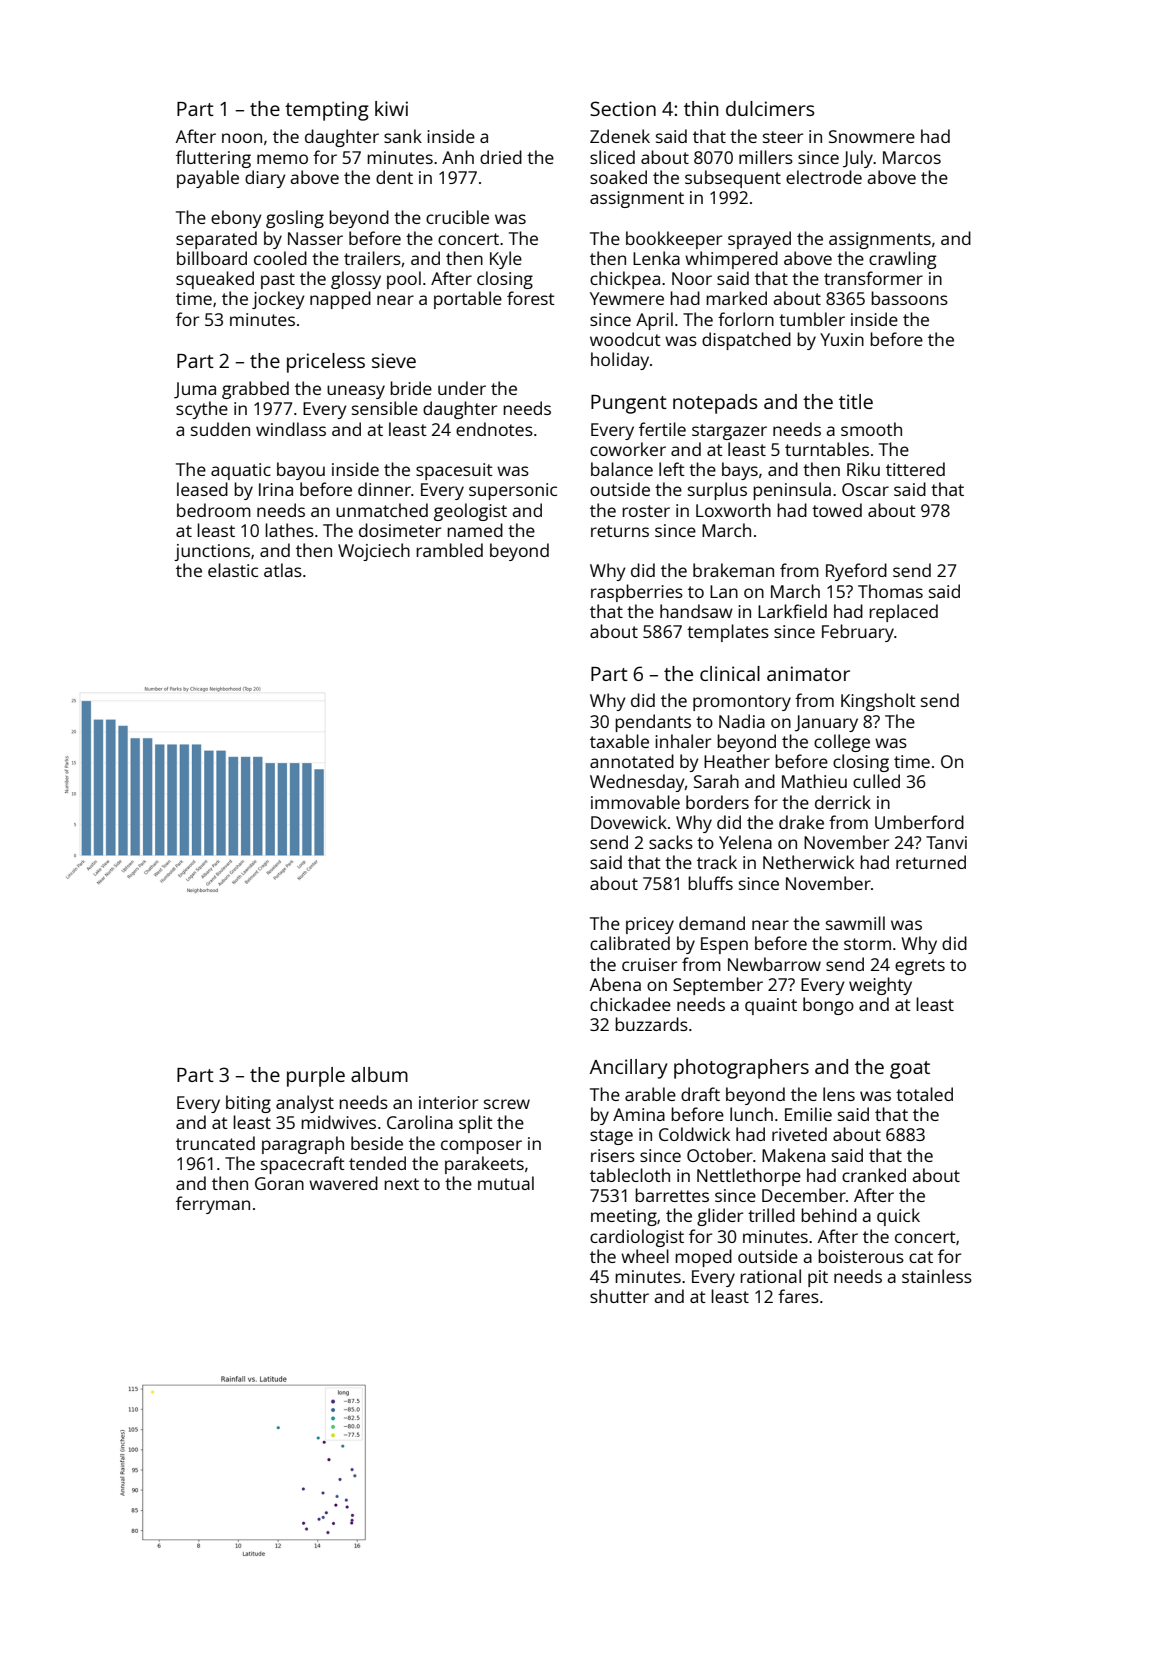 This screenshot has height=1664, width=1149. Describe the element at coordinates (629, 404) in the screenshot. I see `Pungent` at that location.
